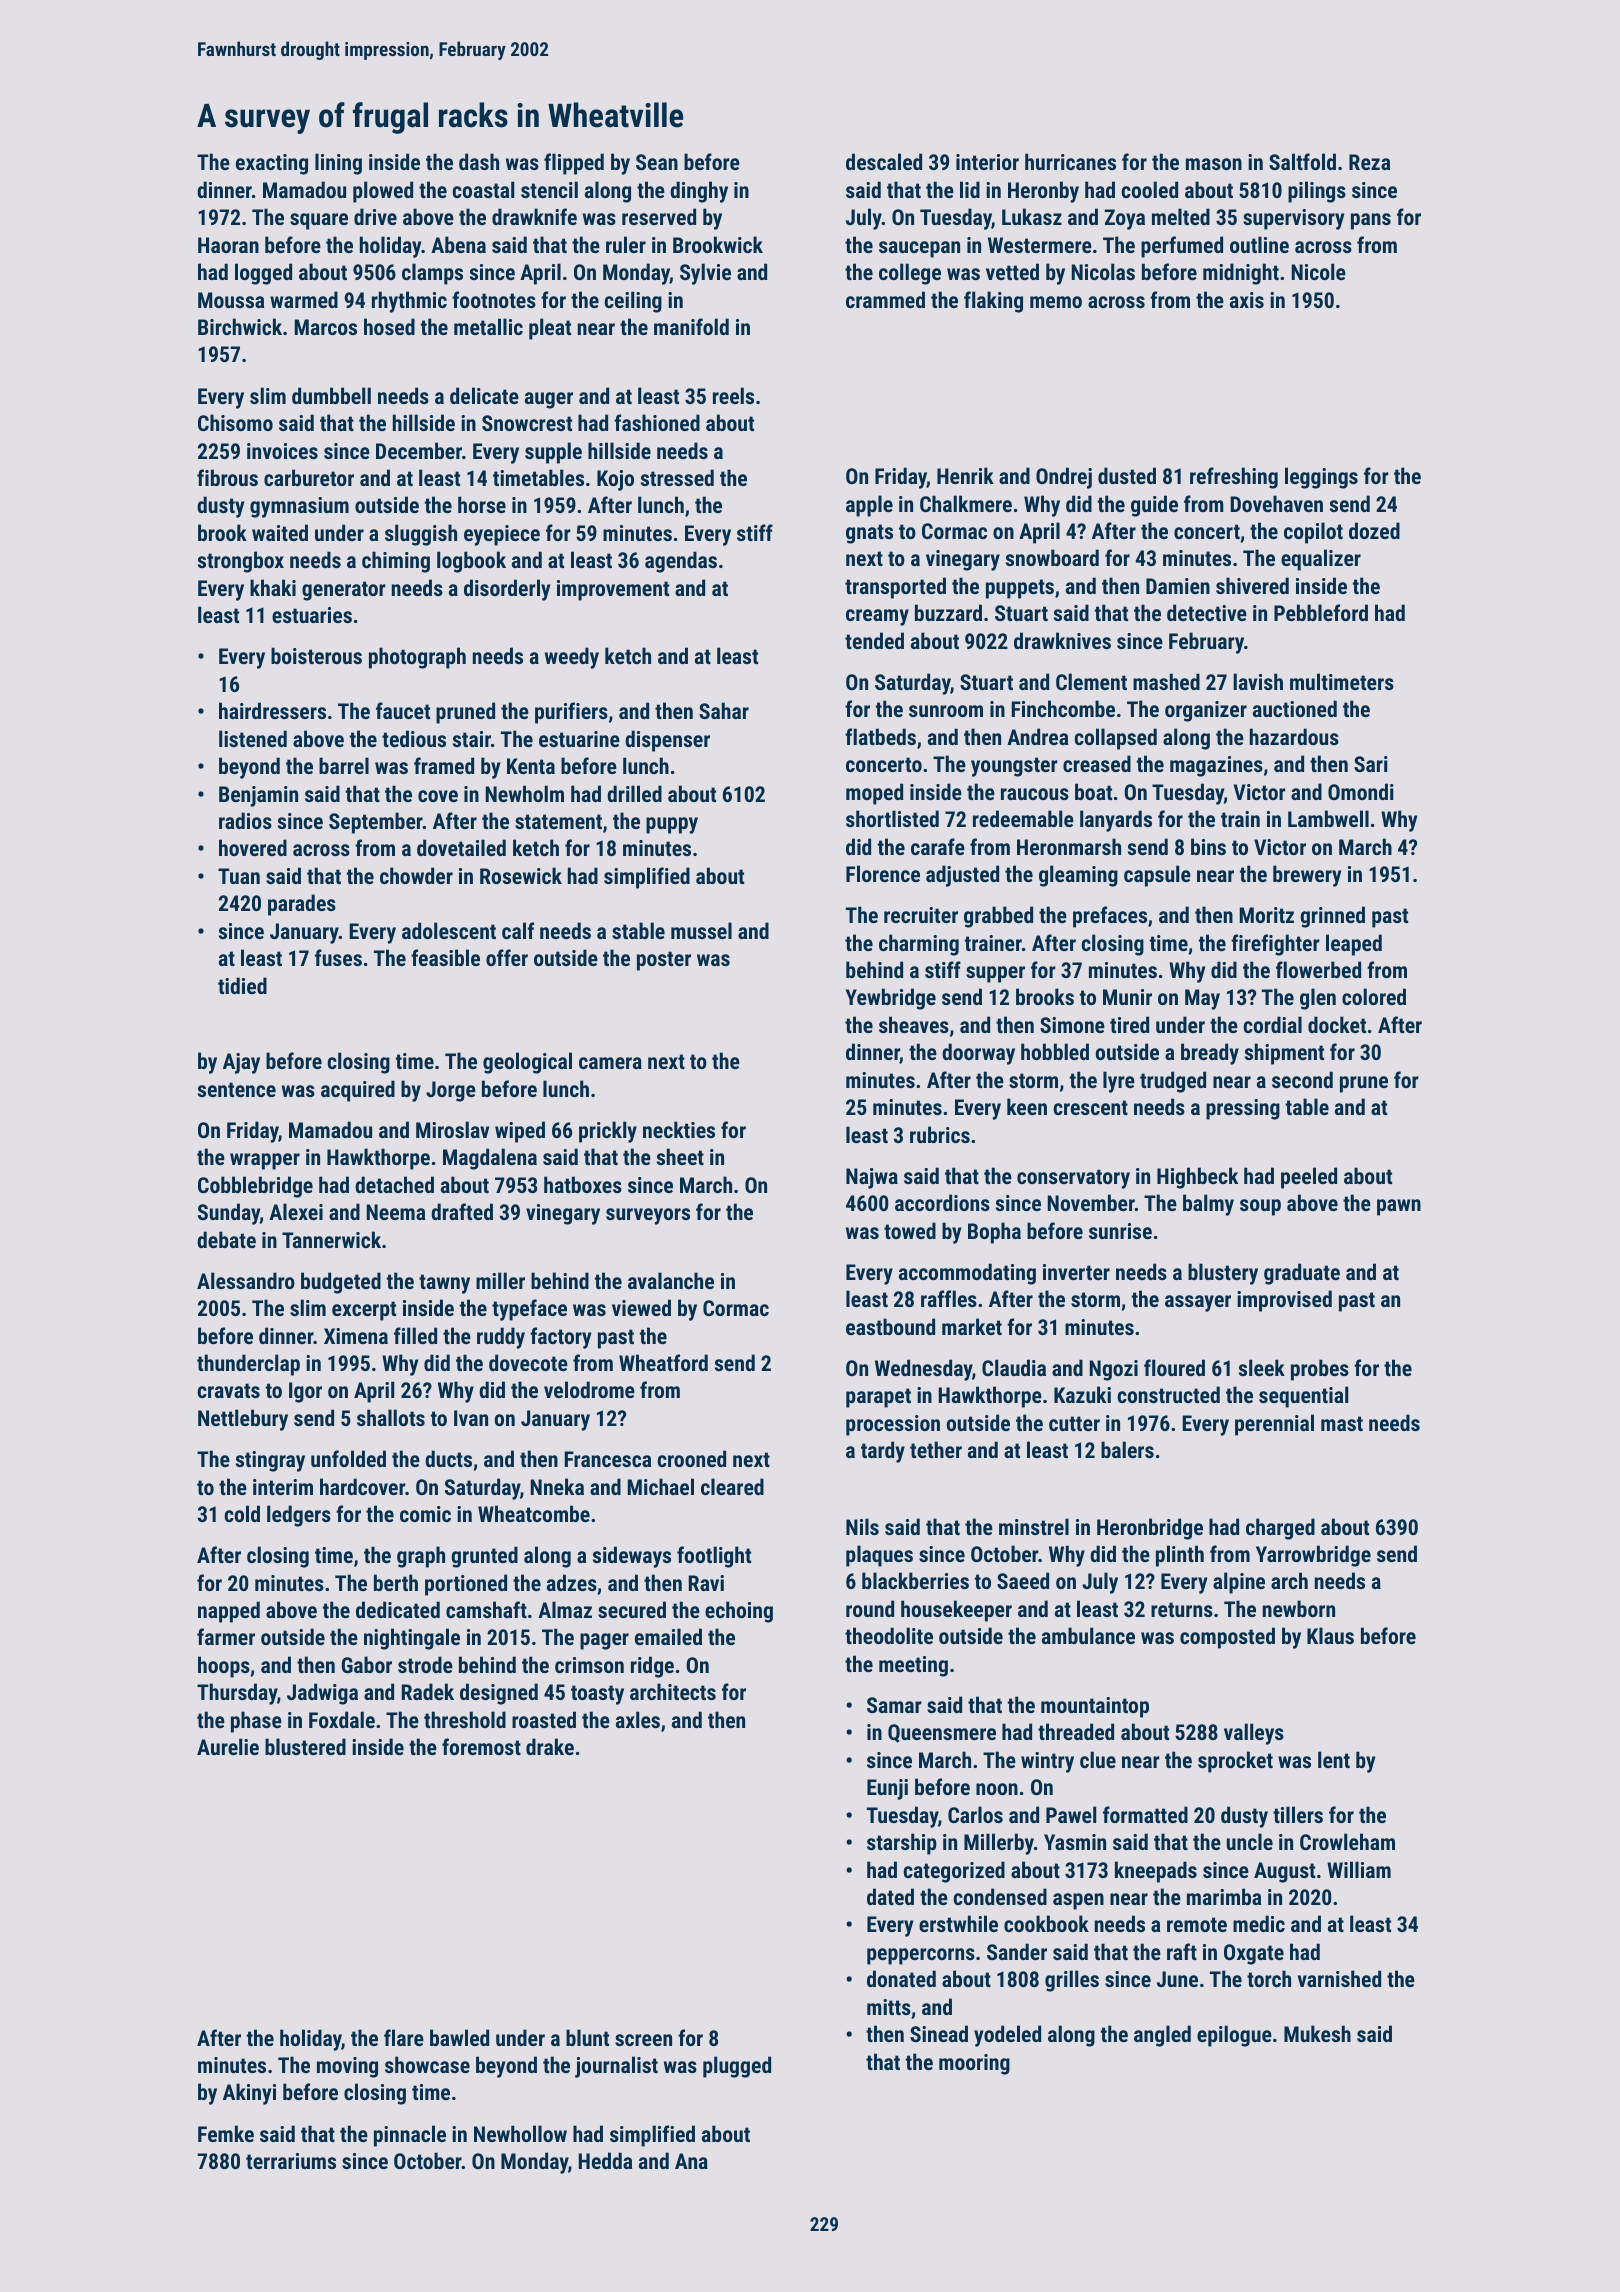 The image size is (1620, 2292). I want to click on Hedda, so click(605, 2160).
